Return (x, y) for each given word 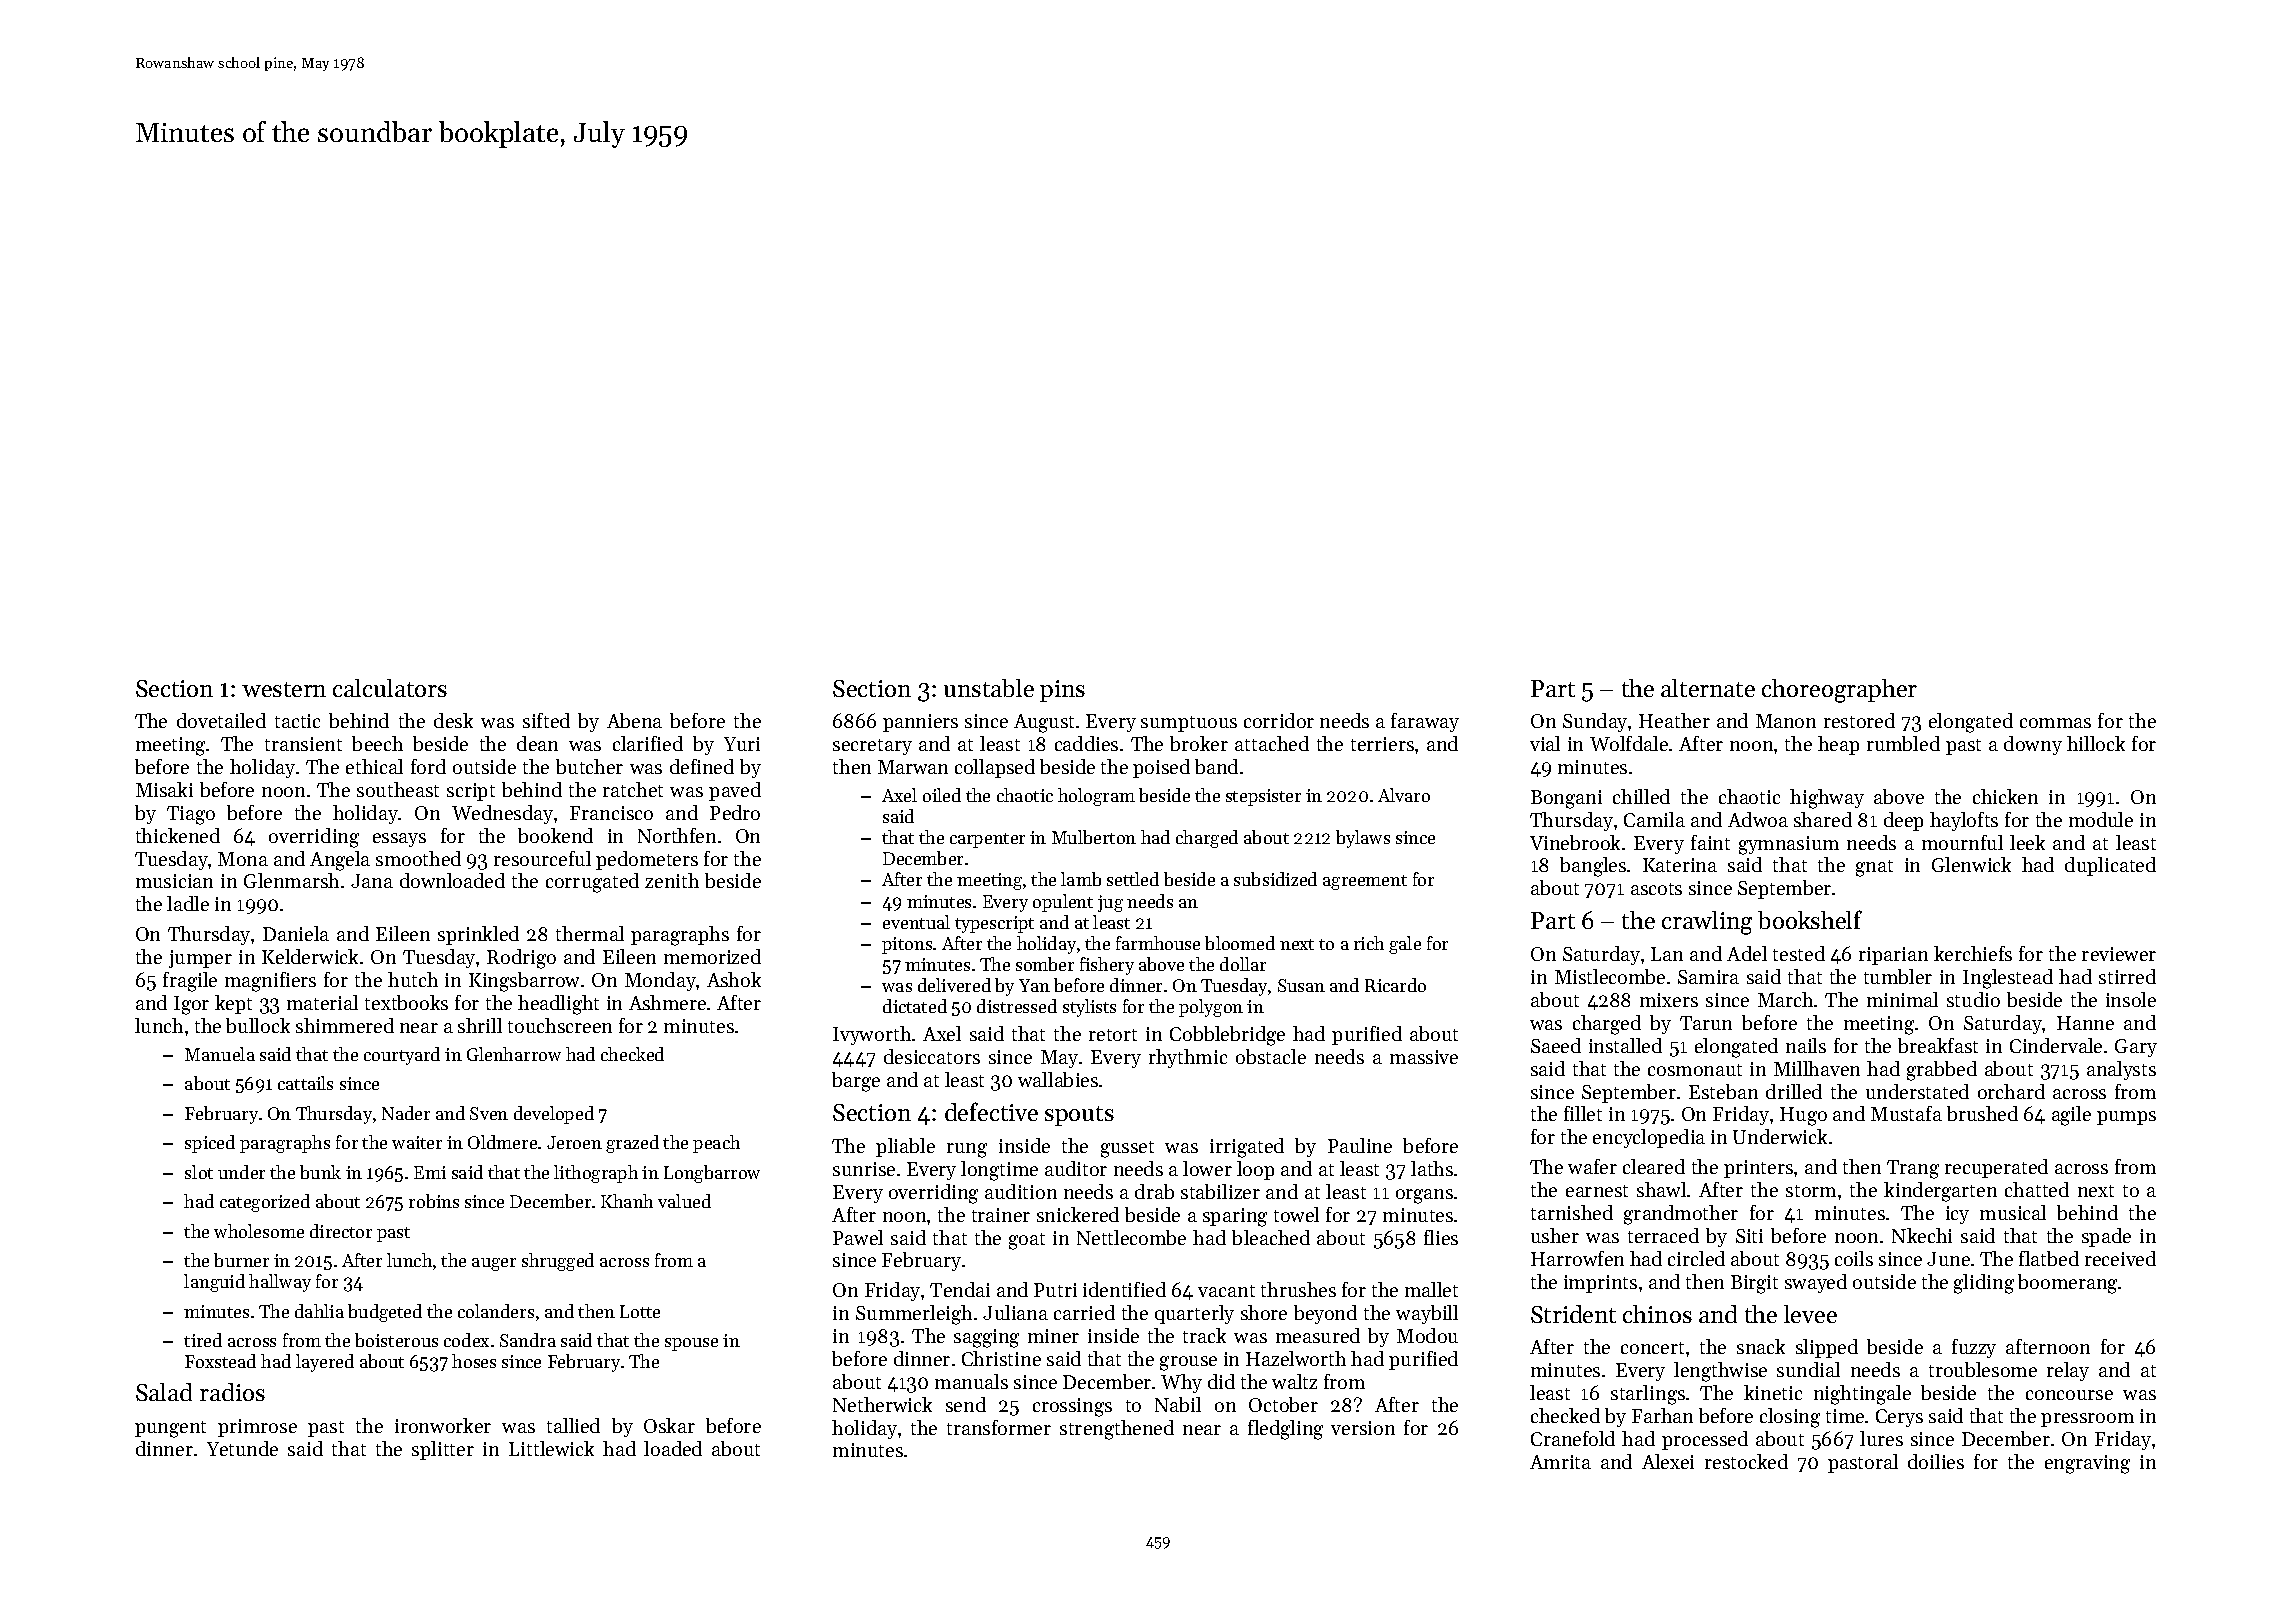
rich (1369, 943)
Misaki (164, 789)
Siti (1749, 1236)
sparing (1235, 1217)
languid (214, 1283)
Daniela (296, 933)
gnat (1874, 868)
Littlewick (551, 1448)
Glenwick (1971, 864)
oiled (942, 795)
